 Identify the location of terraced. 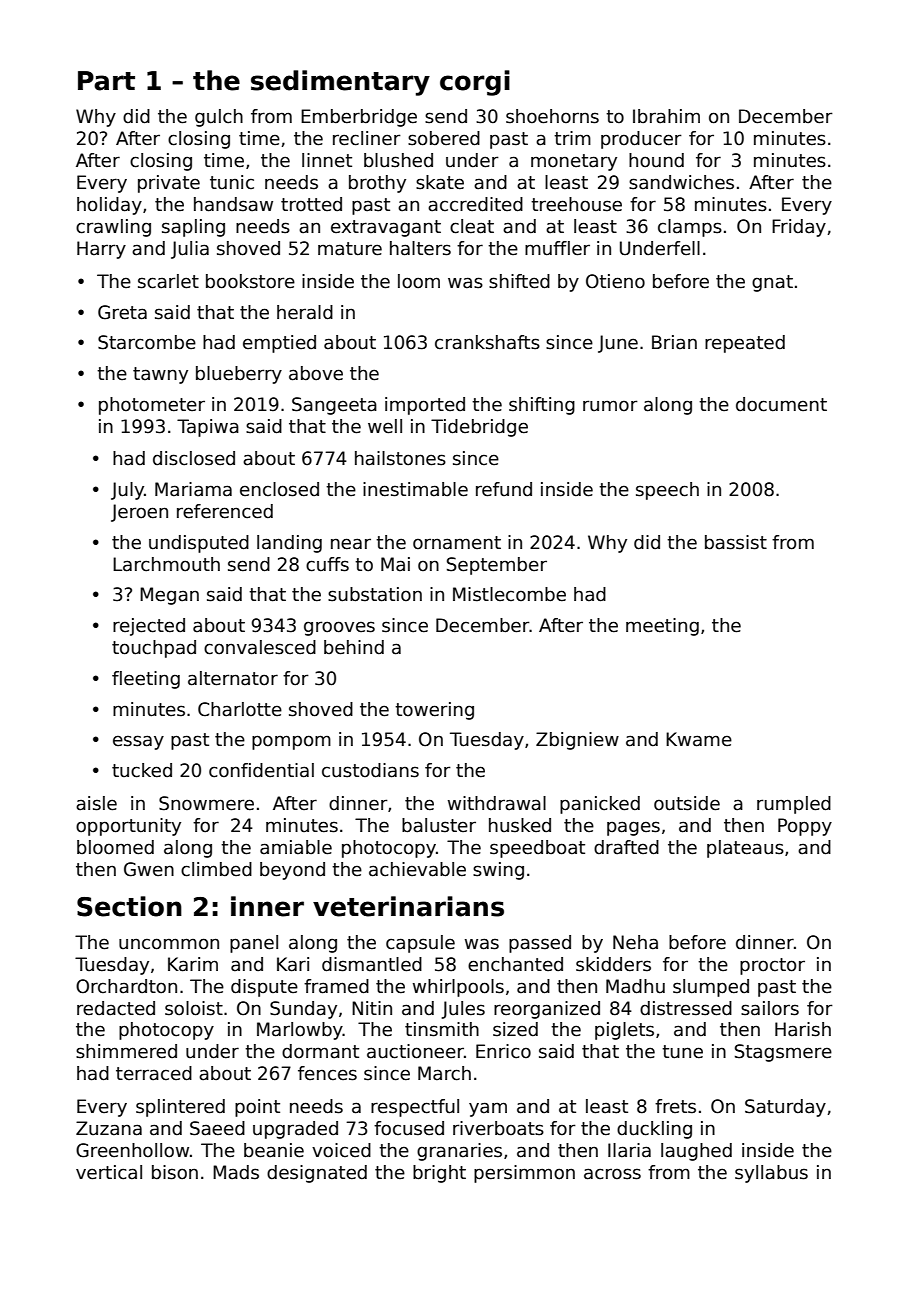
(154, 1073).
